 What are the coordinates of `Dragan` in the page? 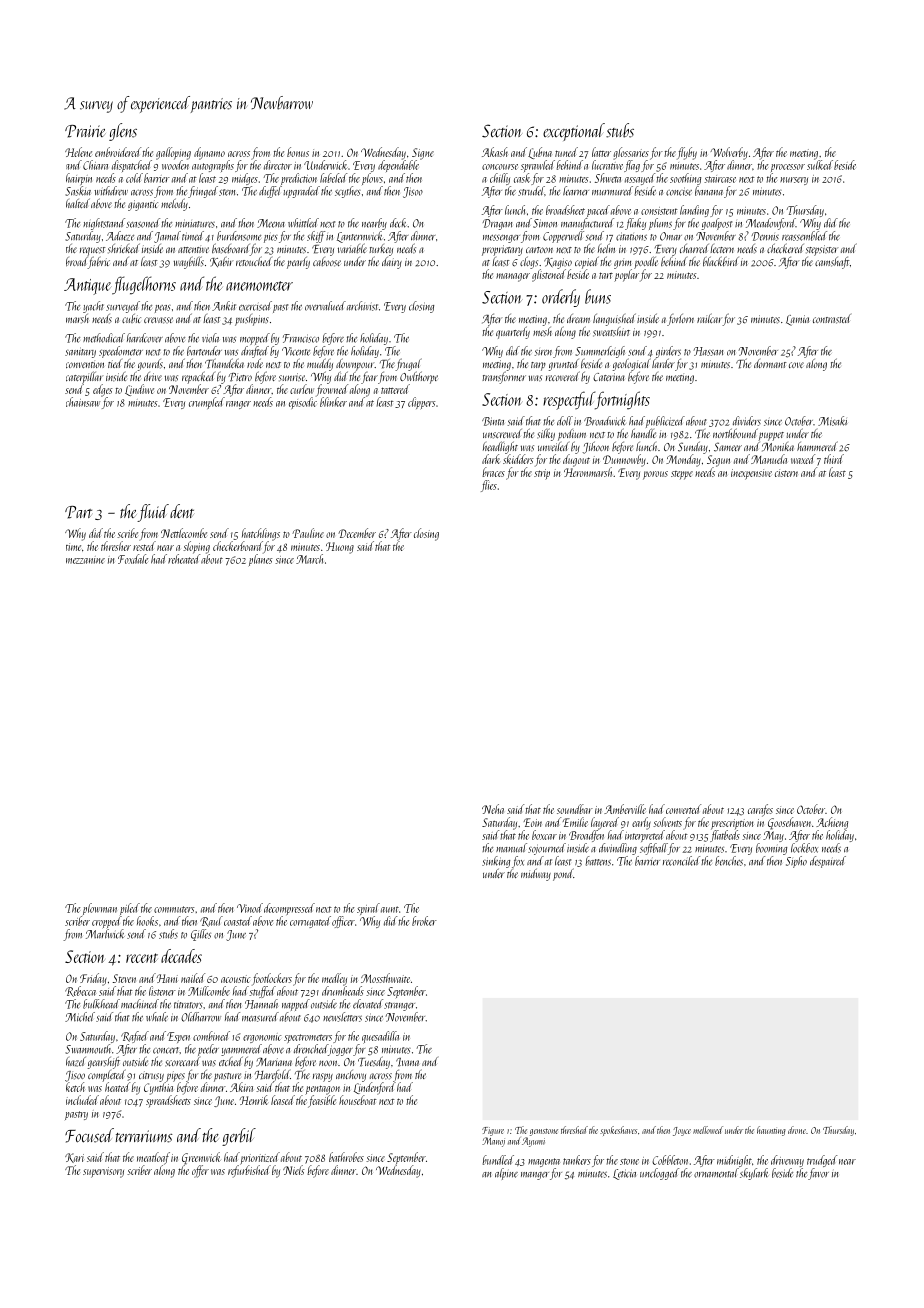 It's located at (497, 224).
